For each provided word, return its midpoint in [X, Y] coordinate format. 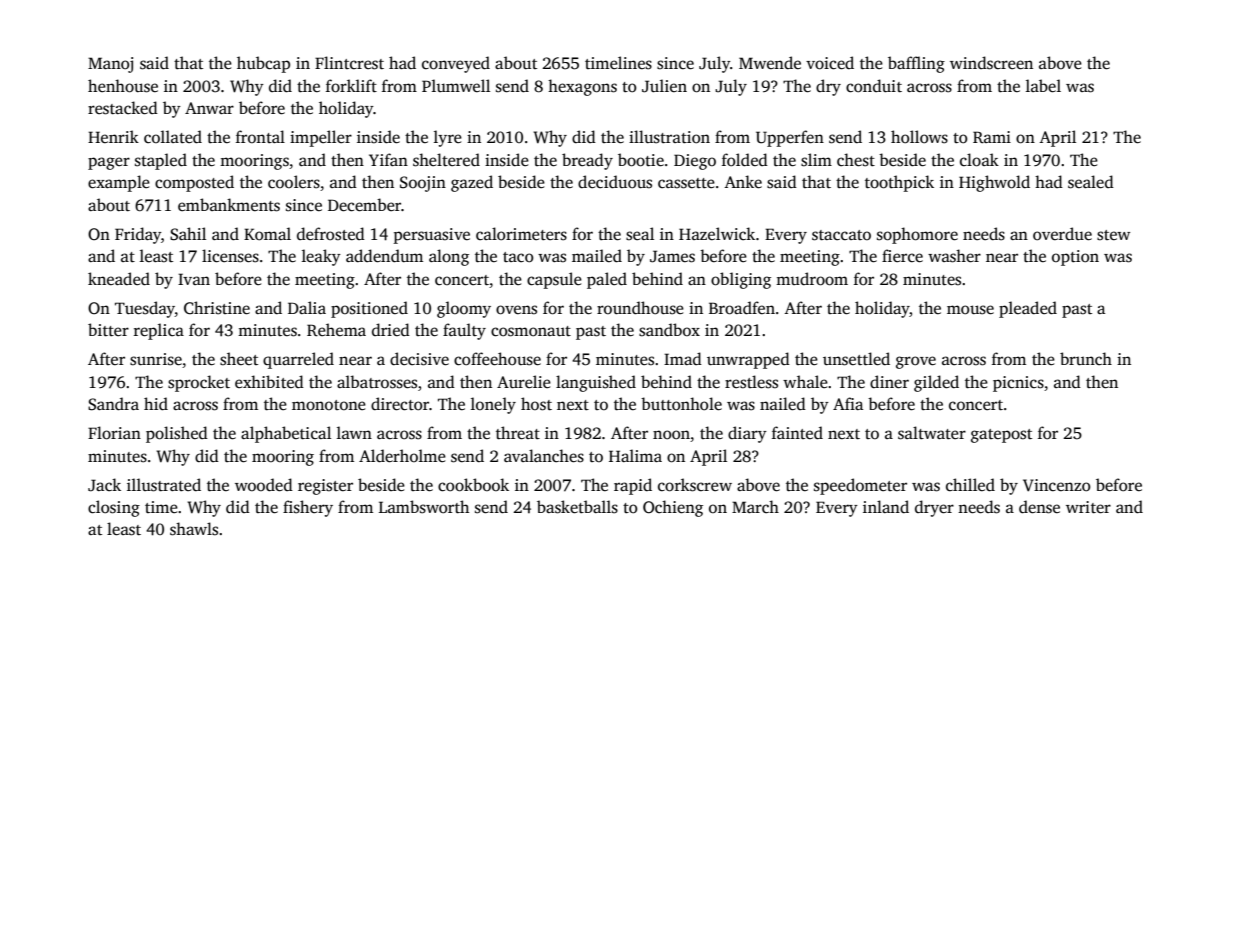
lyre [448, 138]
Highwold [994, 183]
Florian [114, 433]
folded [745, 160]
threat [518, 433]
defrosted [331, 234]
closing [114, 508]
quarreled [298, 360]
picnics [1018, 384]
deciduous [615, 182]
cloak [979, 160]
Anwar [209, 108]
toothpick [899, 183]
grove [916, 362]
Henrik [113, 136]
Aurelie [524, 381]
